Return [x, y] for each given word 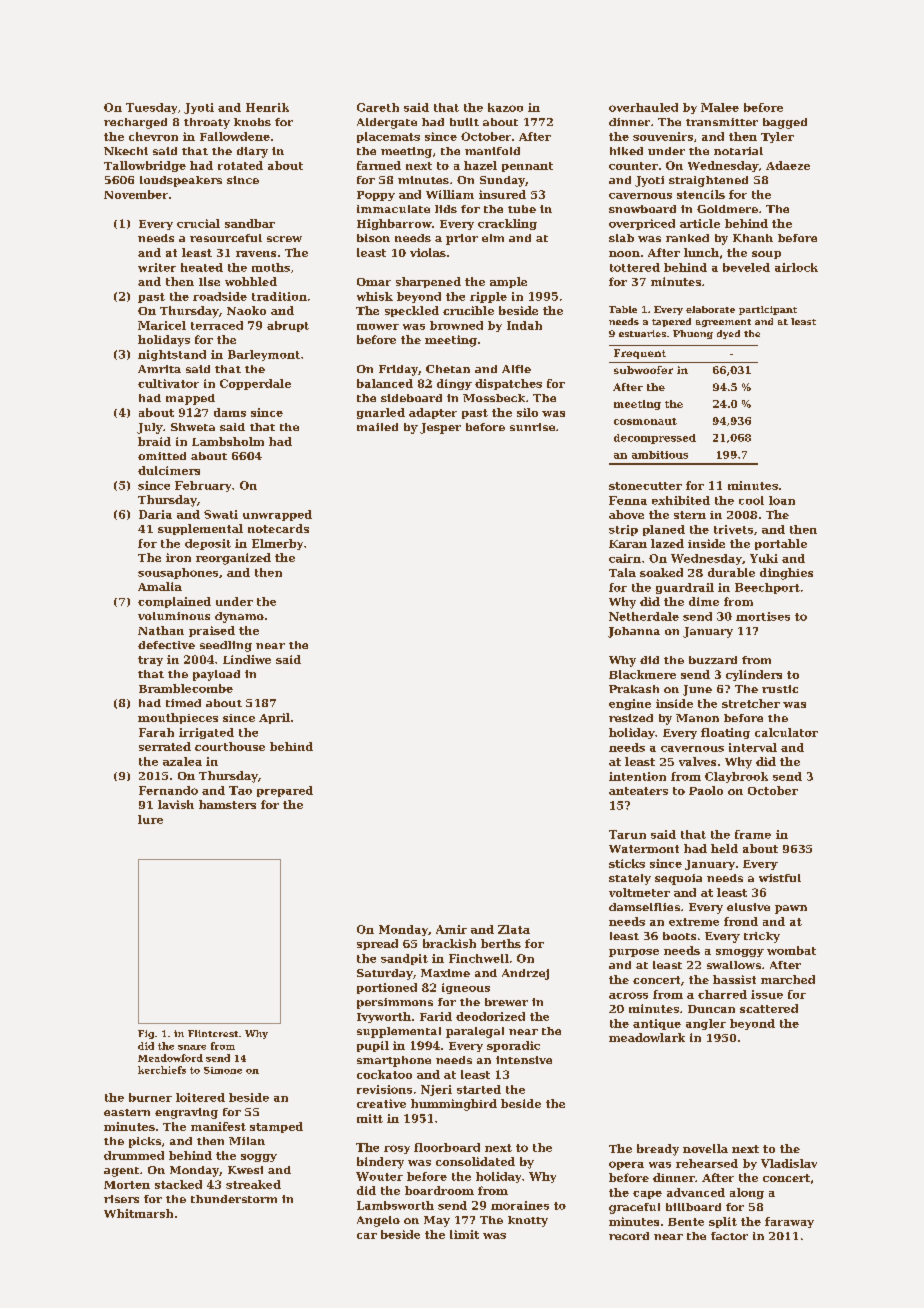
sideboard [411, 398]
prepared [285, 791]
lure [150, 819]
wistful [780, 878]
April [274, 718]
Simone [223, 1070]
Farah [156, 732]
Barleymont [264, 355]
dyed [728, 334]
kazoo [505, 107]
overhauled [643, 107]
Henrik [267, 107]
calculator [786, 732]
